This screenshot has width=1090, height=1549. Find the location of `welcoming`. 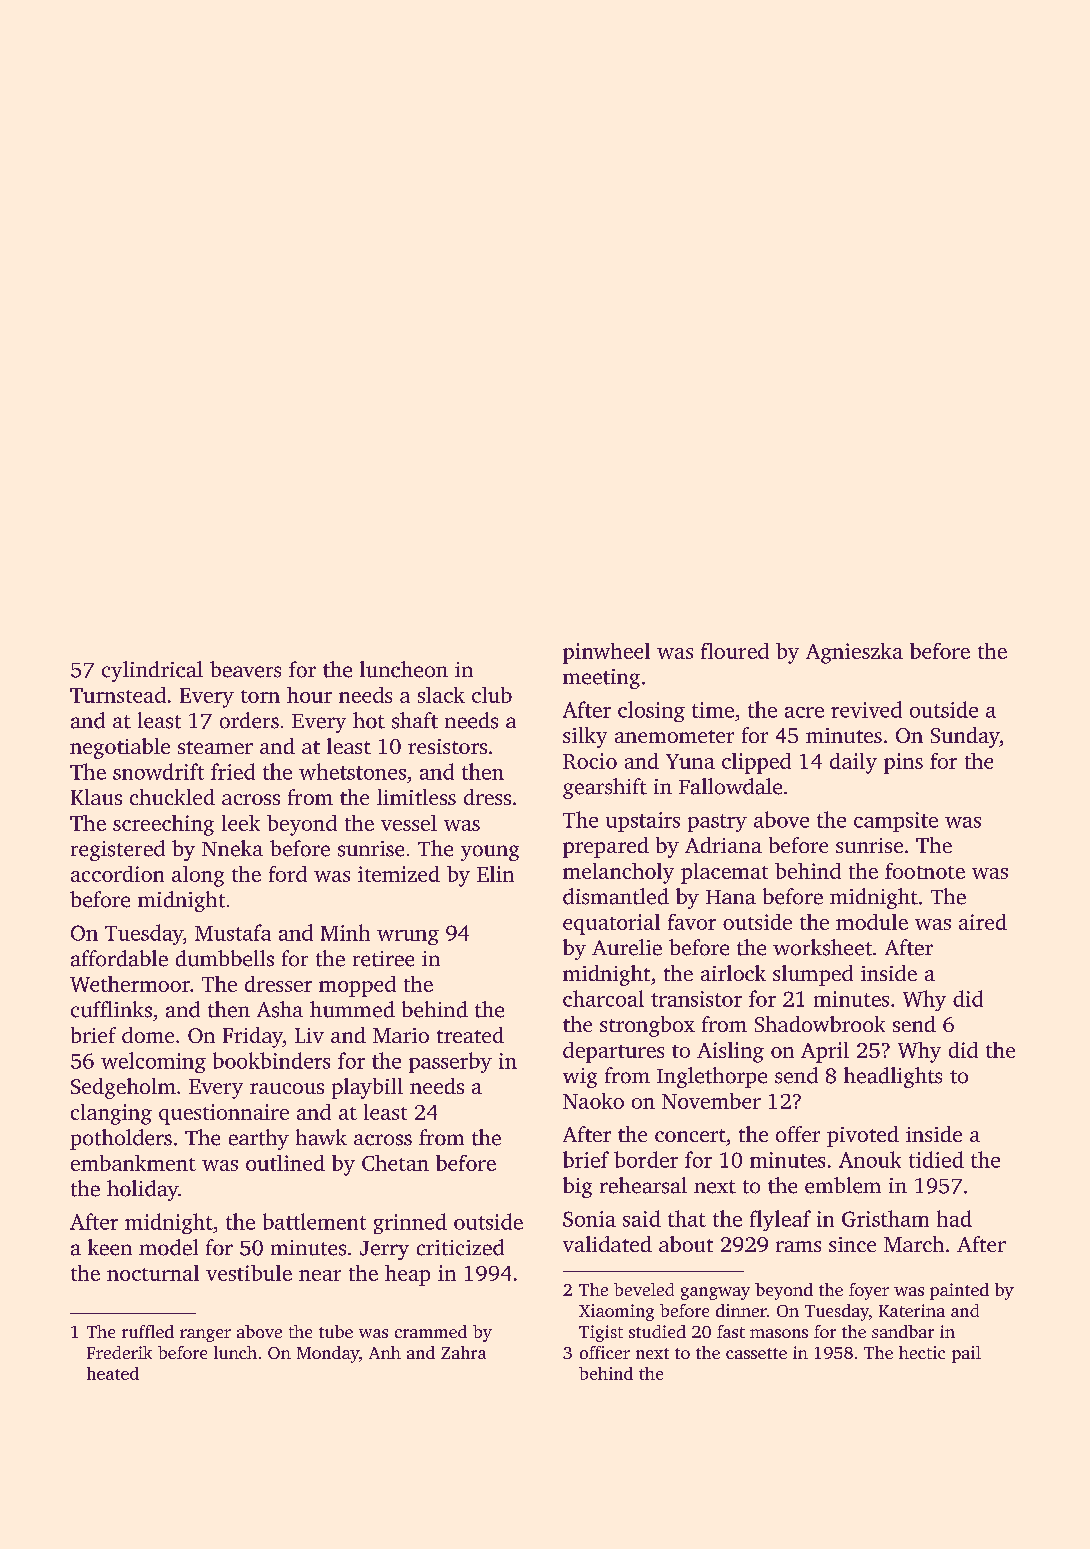

welcoming is located at coordinates (153, 1062).
